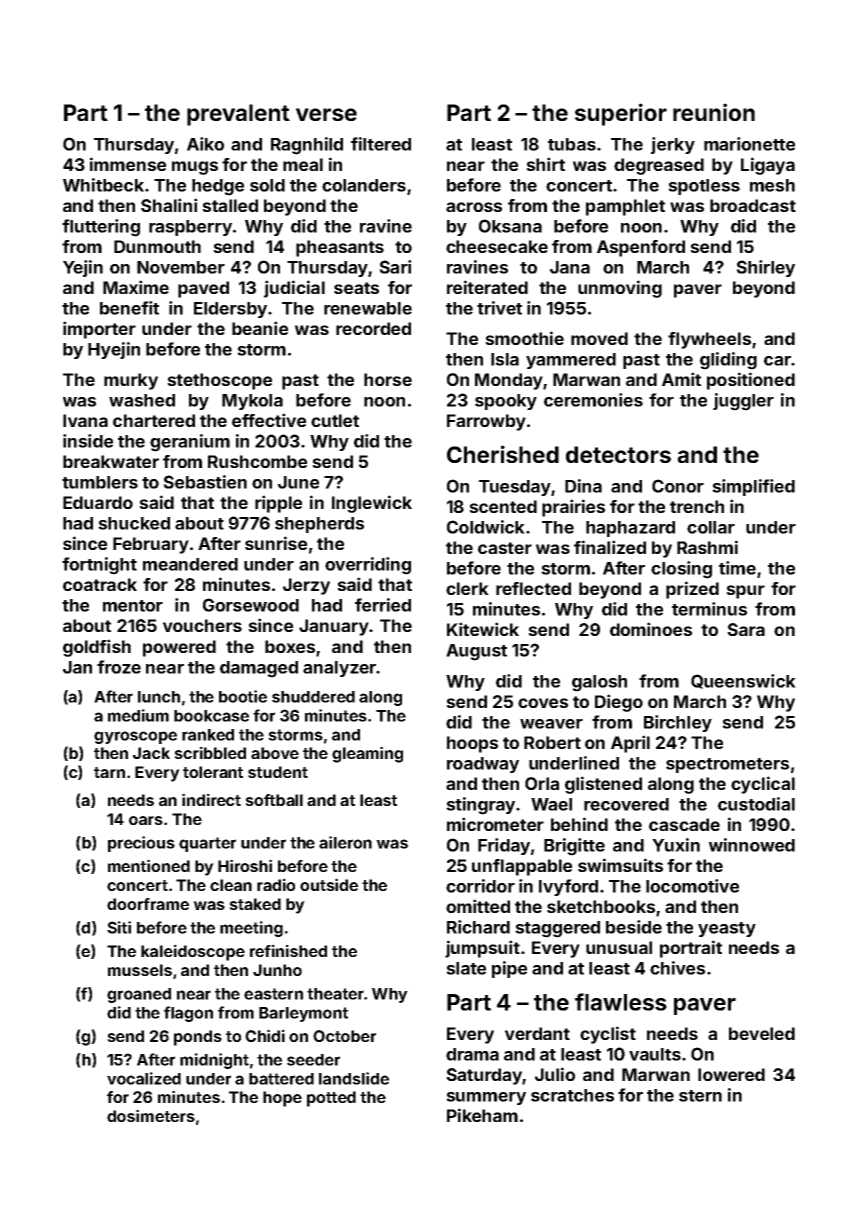 The width and height of the image is (858, 1217). I want to click on raspberry, so click(190, 228).
